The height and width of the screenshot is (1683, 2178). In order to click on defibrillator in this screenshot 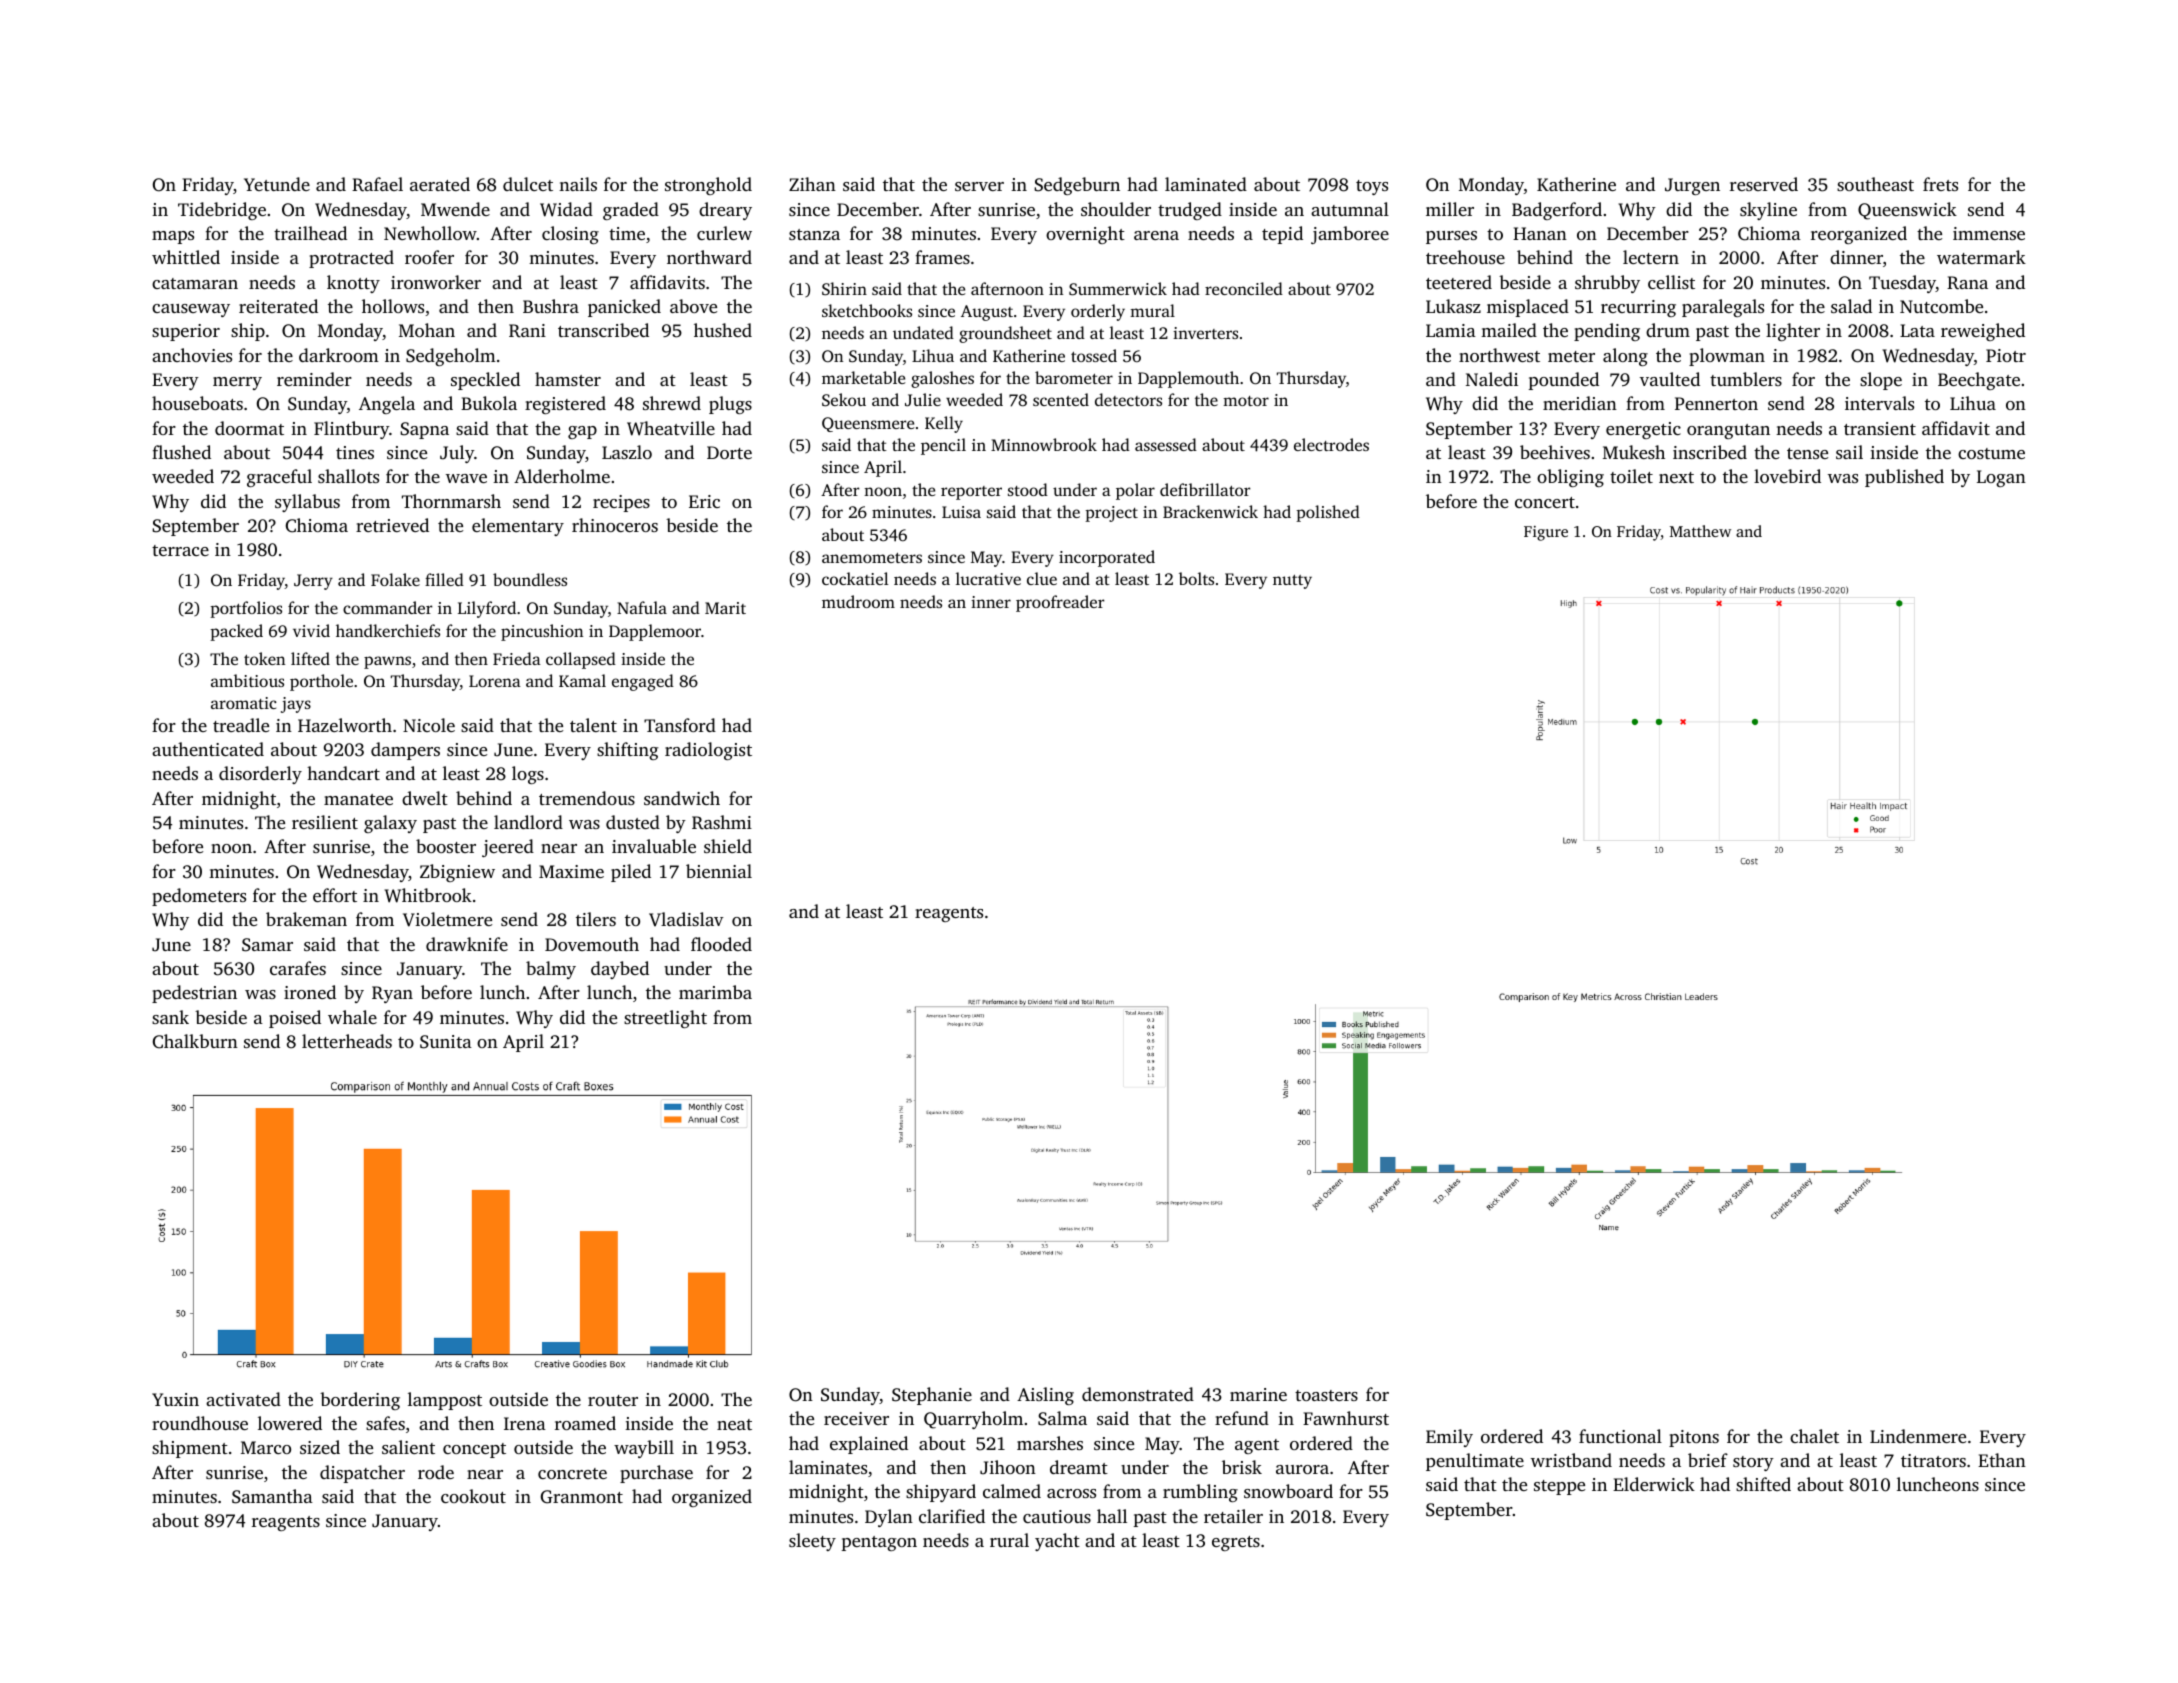, I will do `click(1205, 489)`.
